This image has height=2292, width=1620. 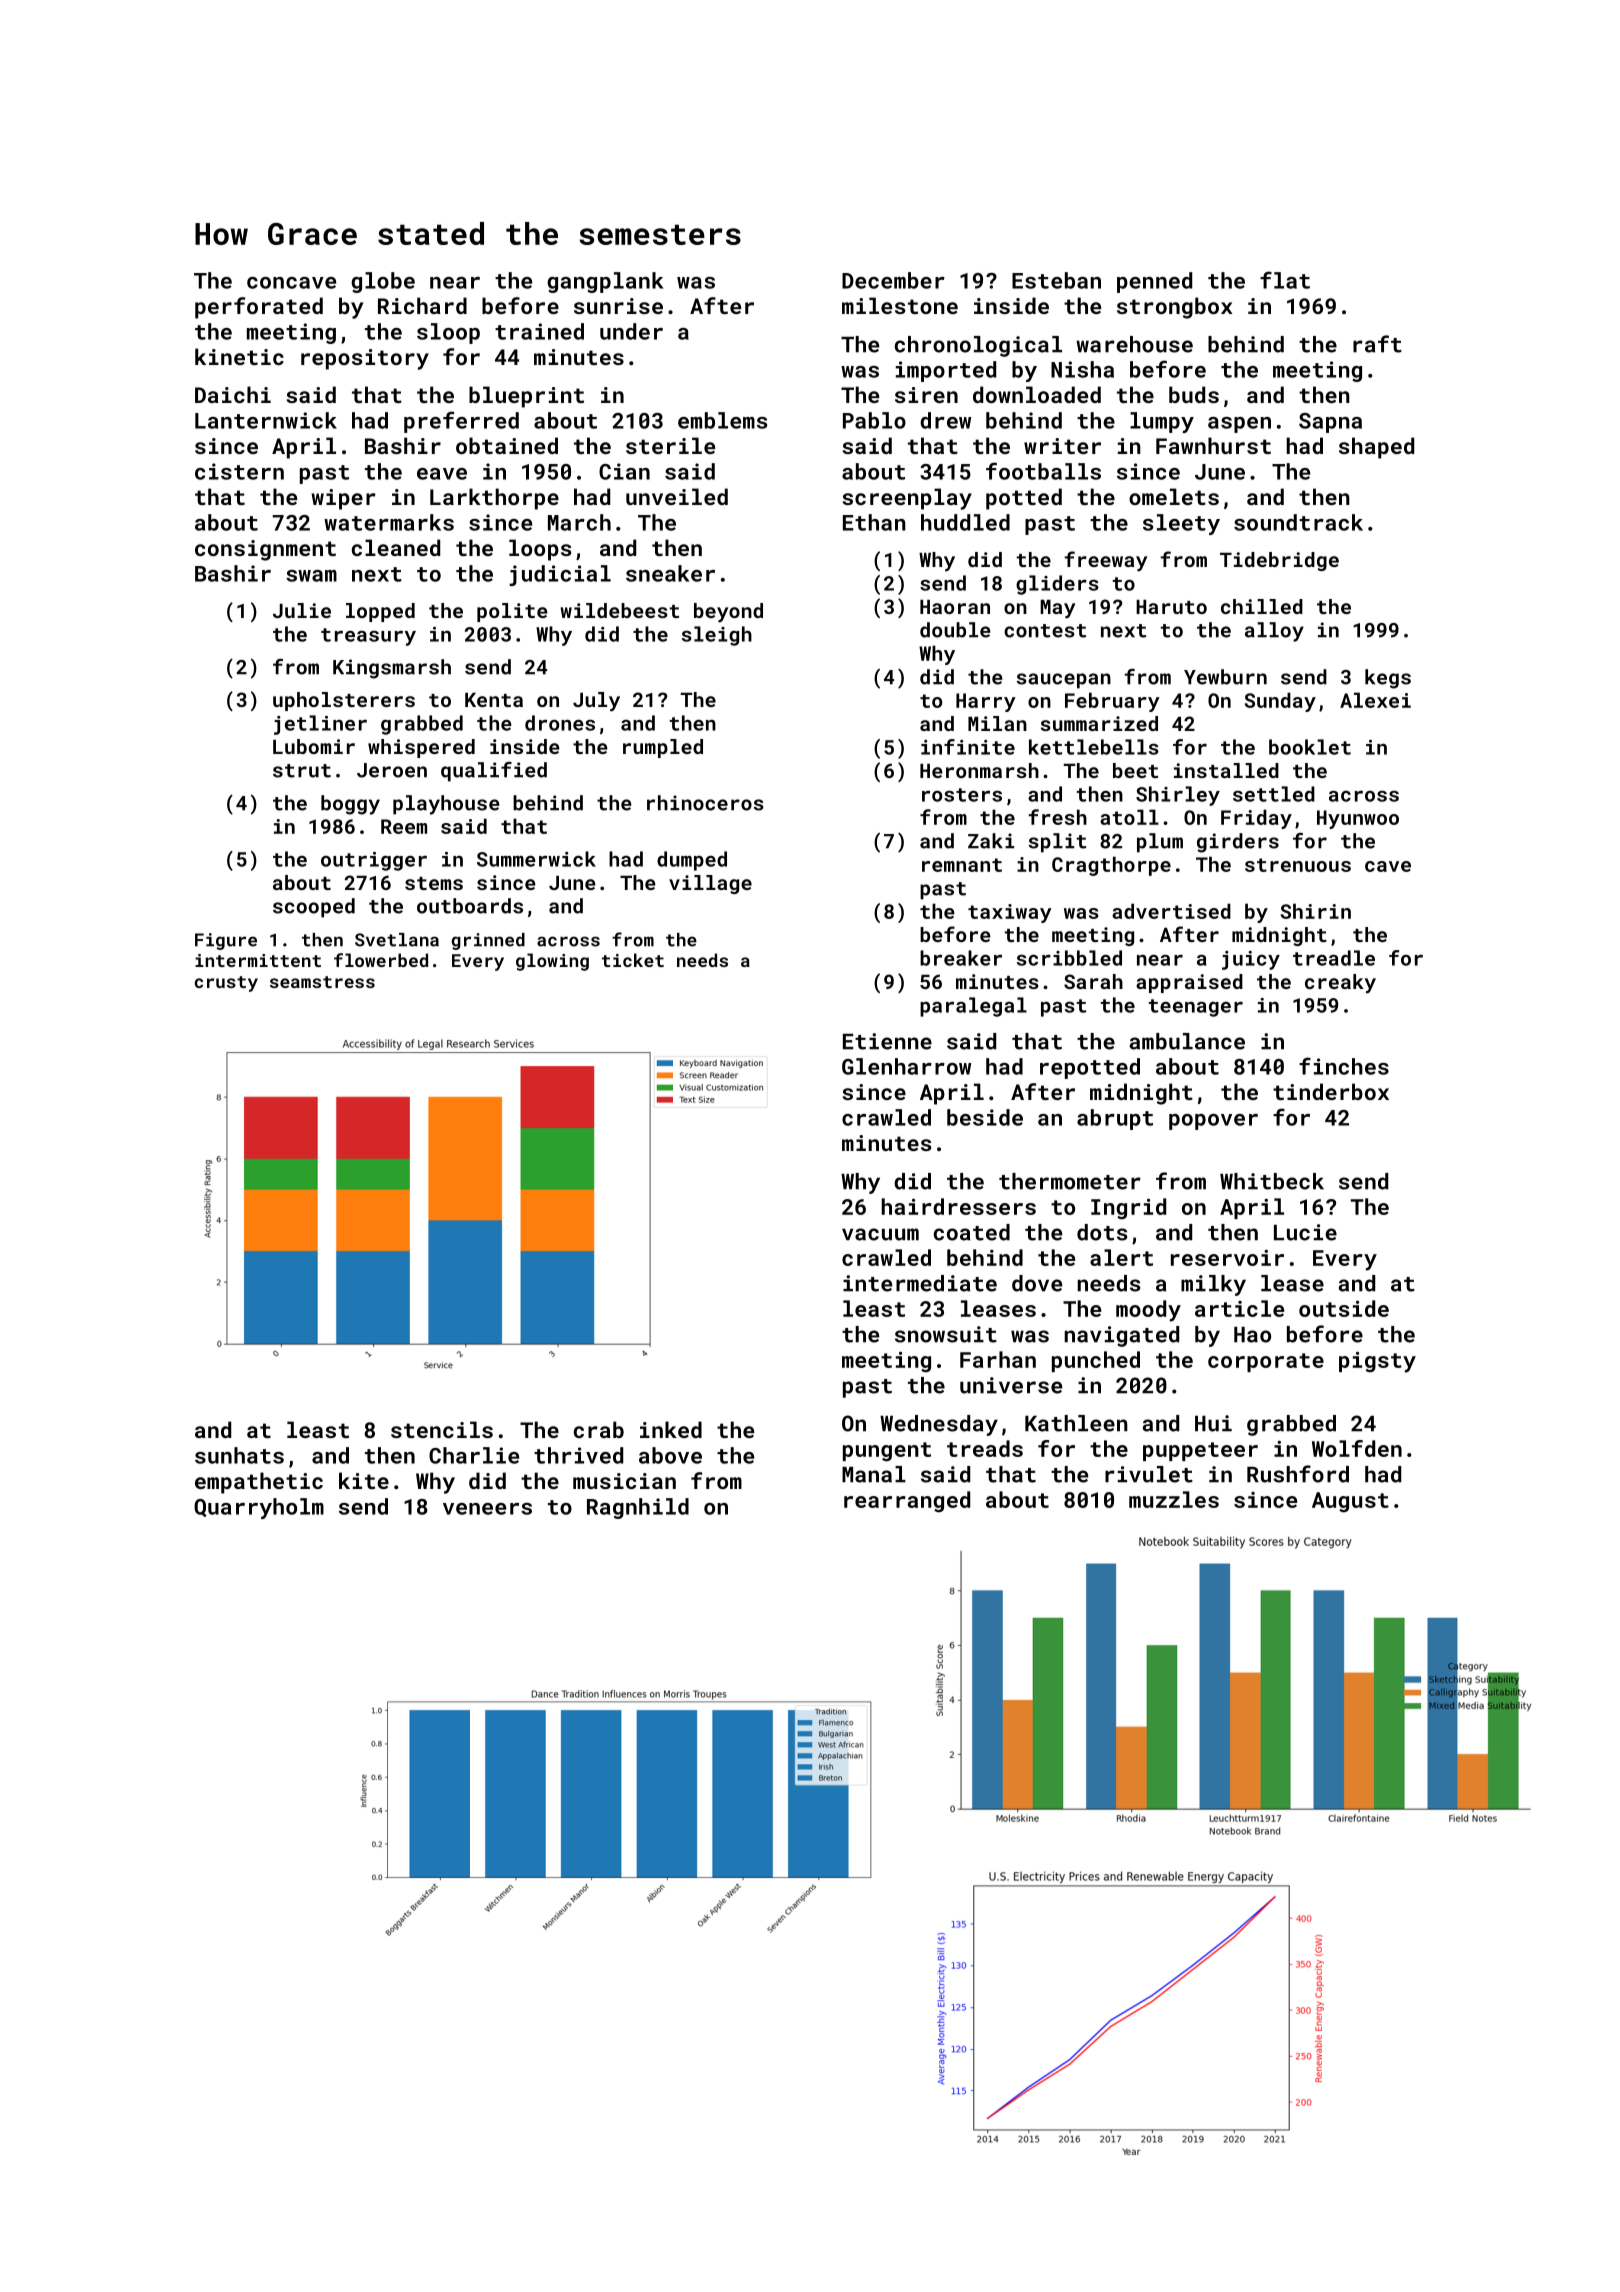 What do you see at coordinates (605, 282) in the image?
I see `gangplank` at bounding box center [605, 282].
